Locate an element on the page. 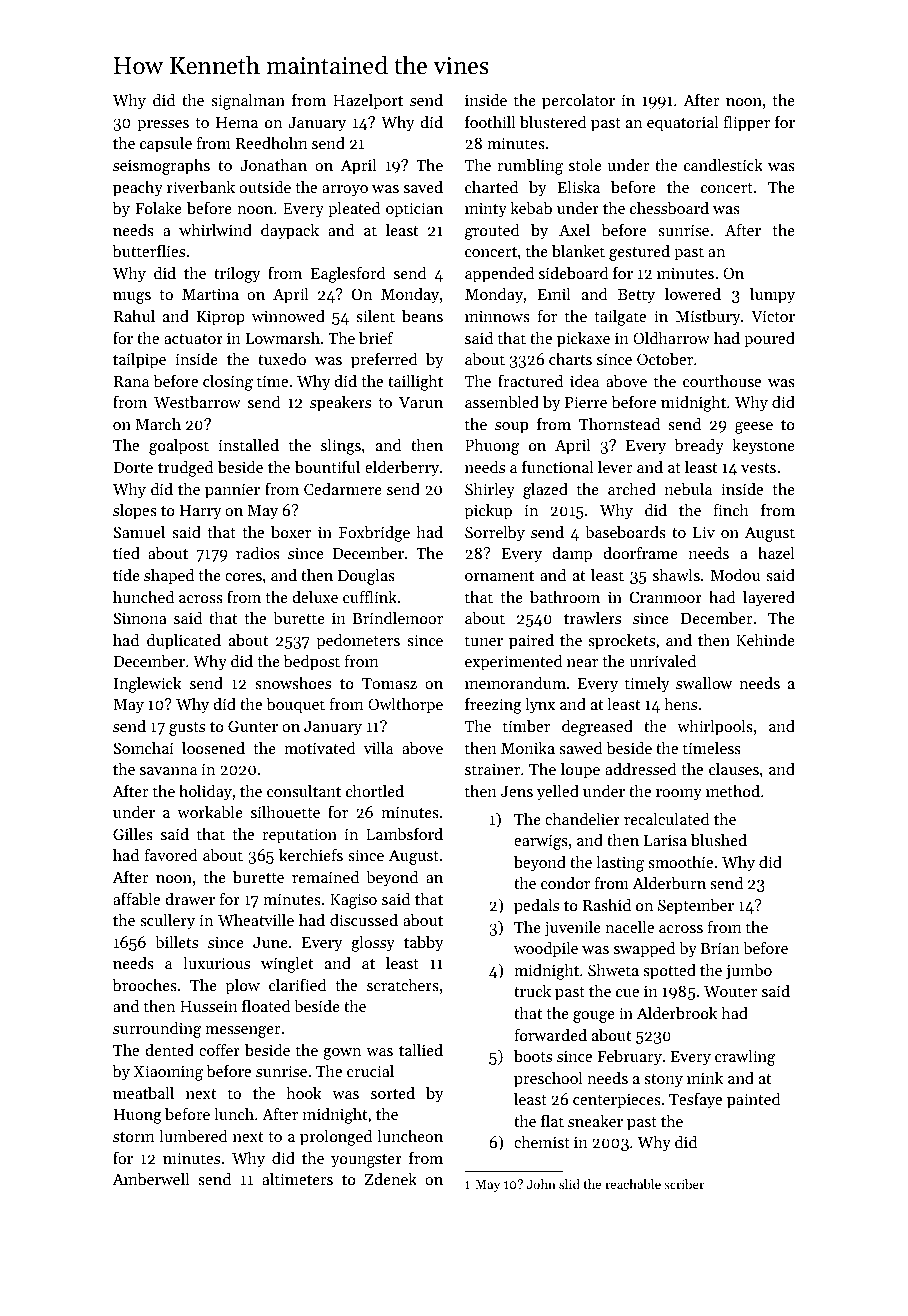 The width and height of the document is (908, 1316). hens is located at coordinates (680, 704).
